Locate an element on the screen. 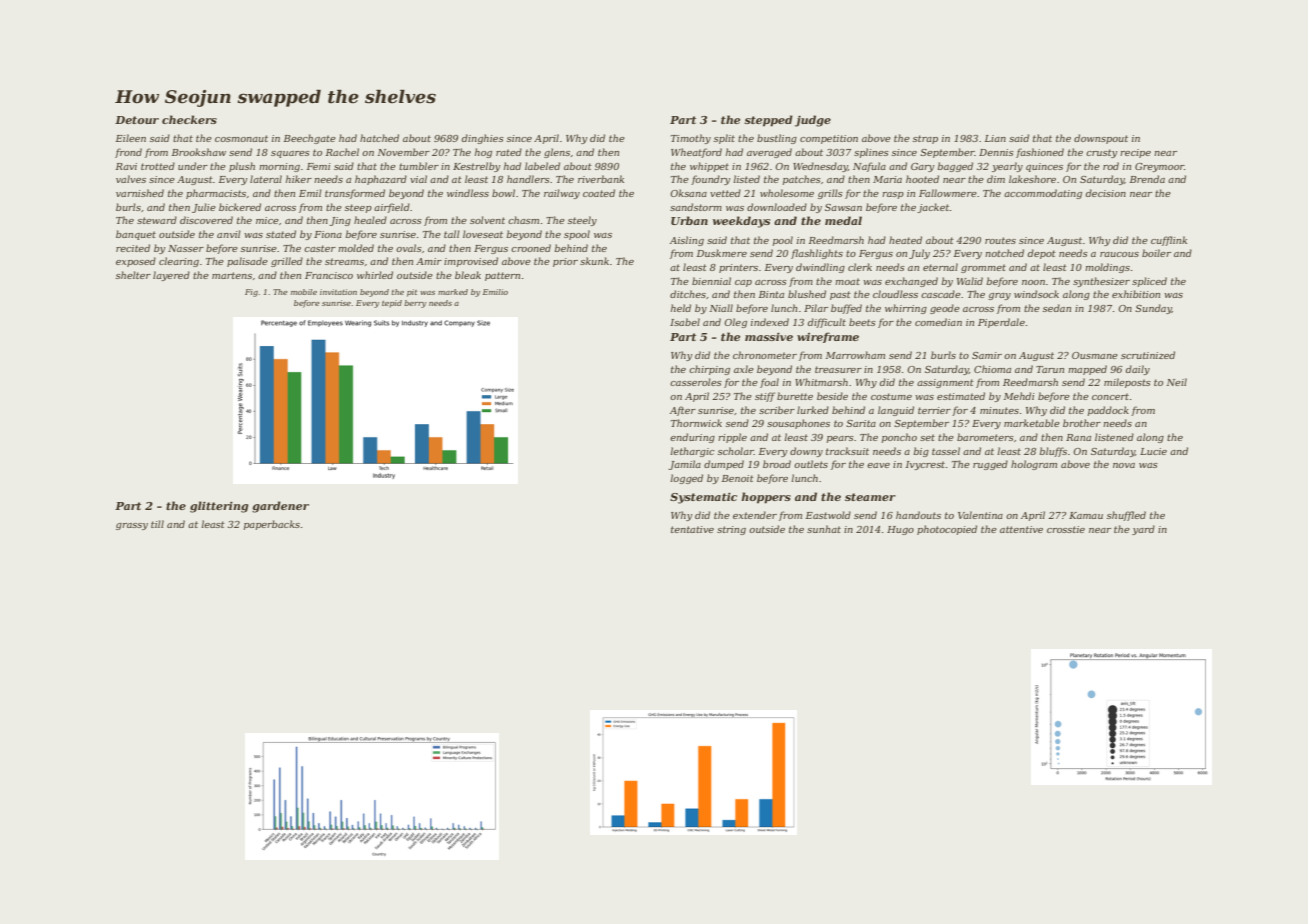 This screenshot has height=924, width=1308. tepid is located at coordinates (392, 304).
